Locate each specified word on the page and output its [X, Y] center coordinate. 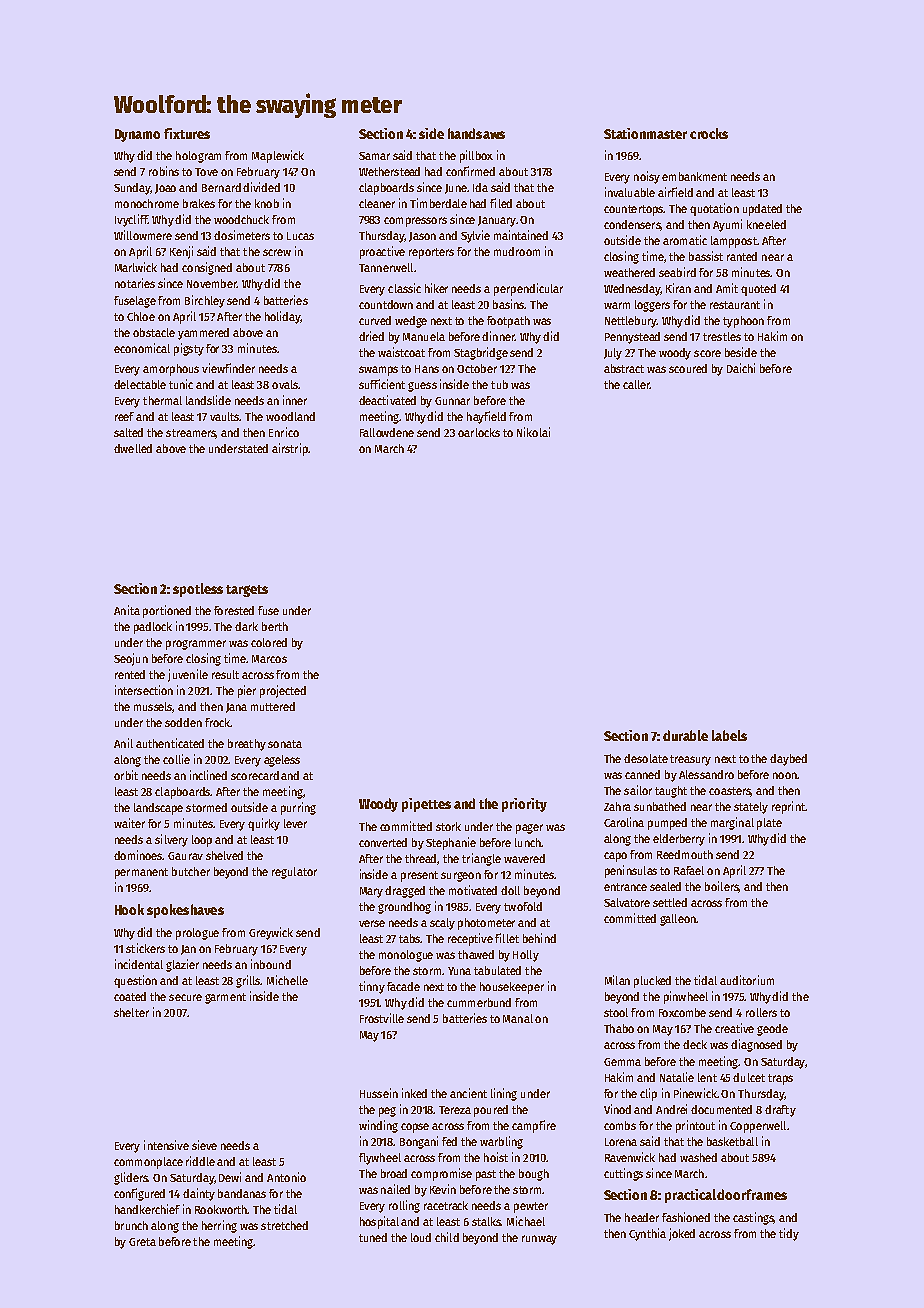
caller [636, 384]
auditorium [747, 980]
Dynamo [137, 135]
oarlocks [479, 432]
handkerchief [147, 1209]
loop [202, 841]
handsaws [476, 133]
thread [421, 859]
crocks [709, 133]
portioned [167, 611]
